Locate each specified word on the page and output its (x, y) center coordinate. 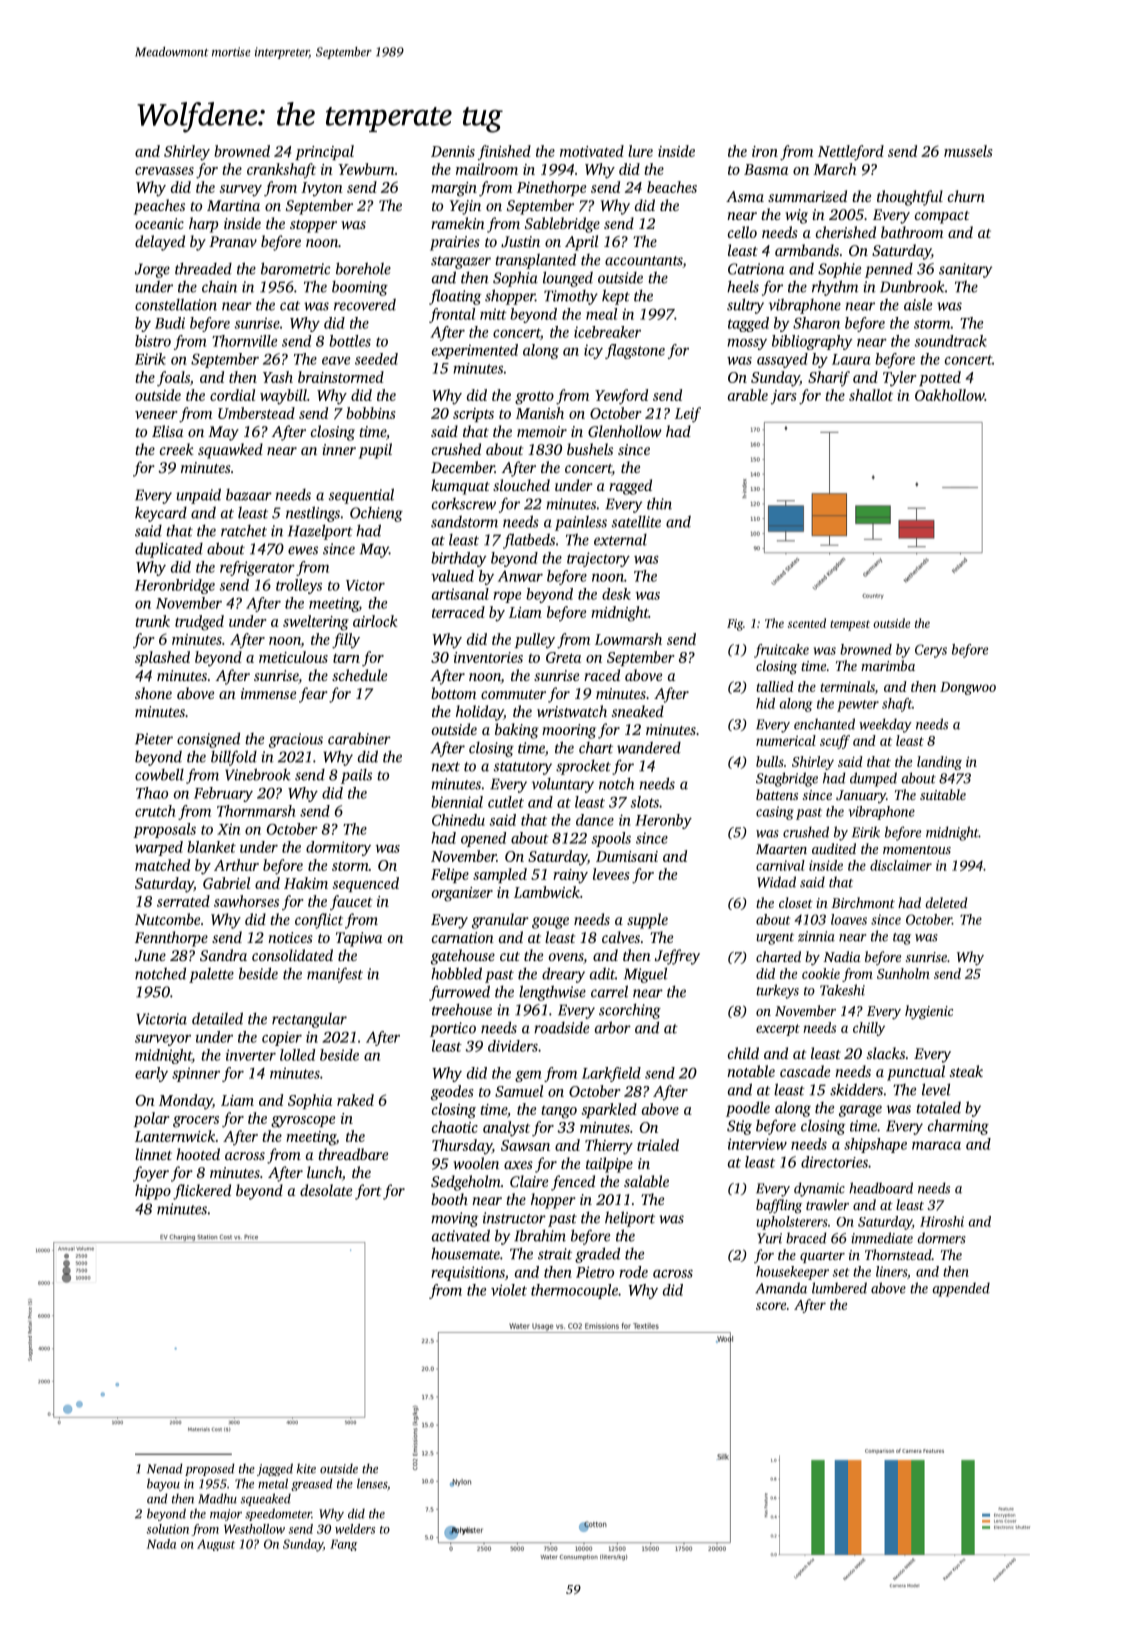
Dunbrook (912, 286)
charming (958, 1127)
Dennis (453, 151)
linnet (153, 1154)
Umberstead (256, 413)
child (743, 1053)
